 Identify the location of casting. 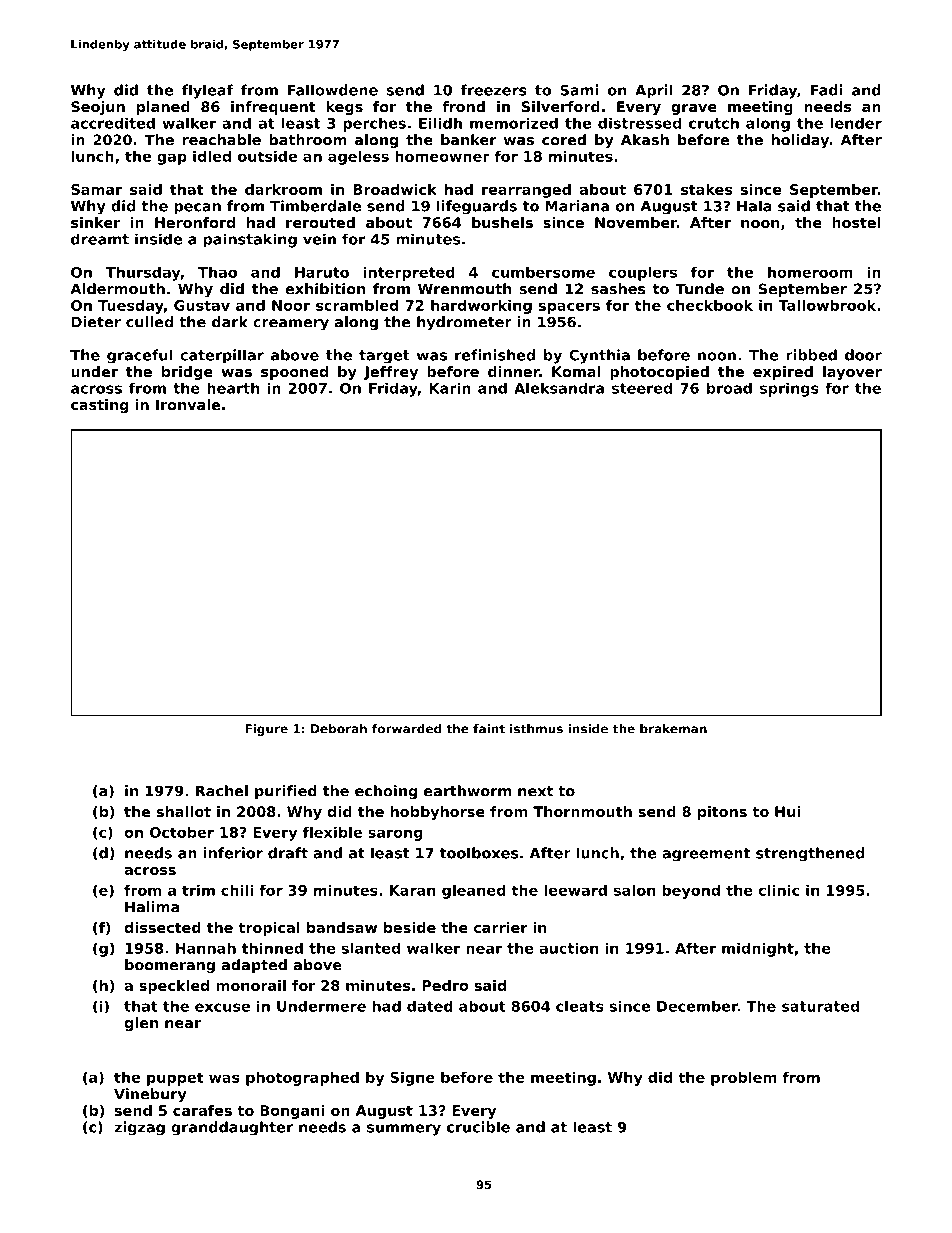
(100, 406).
